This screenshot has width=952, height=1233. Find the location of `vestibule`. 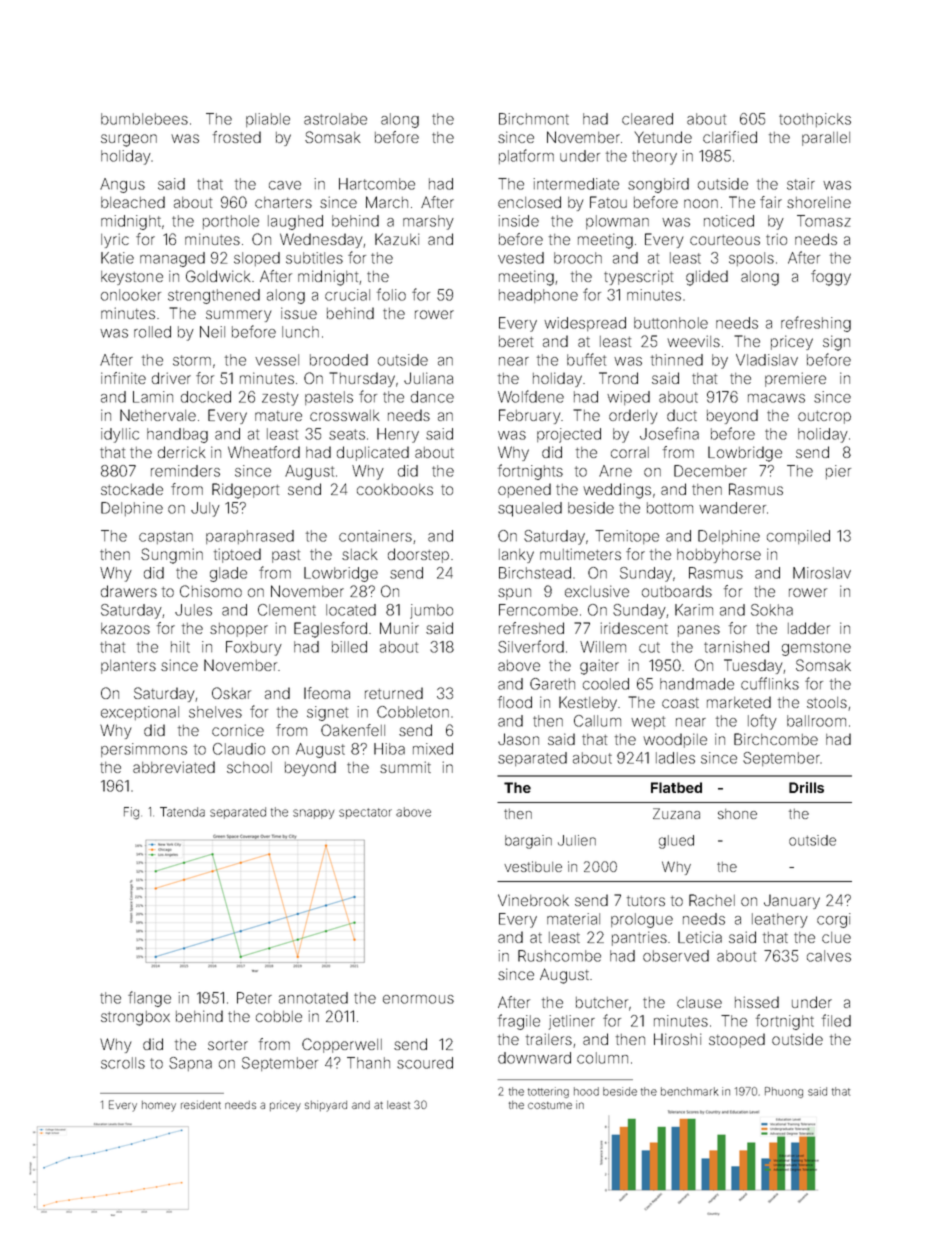

vestibule is located at coordinates (533, 866).
